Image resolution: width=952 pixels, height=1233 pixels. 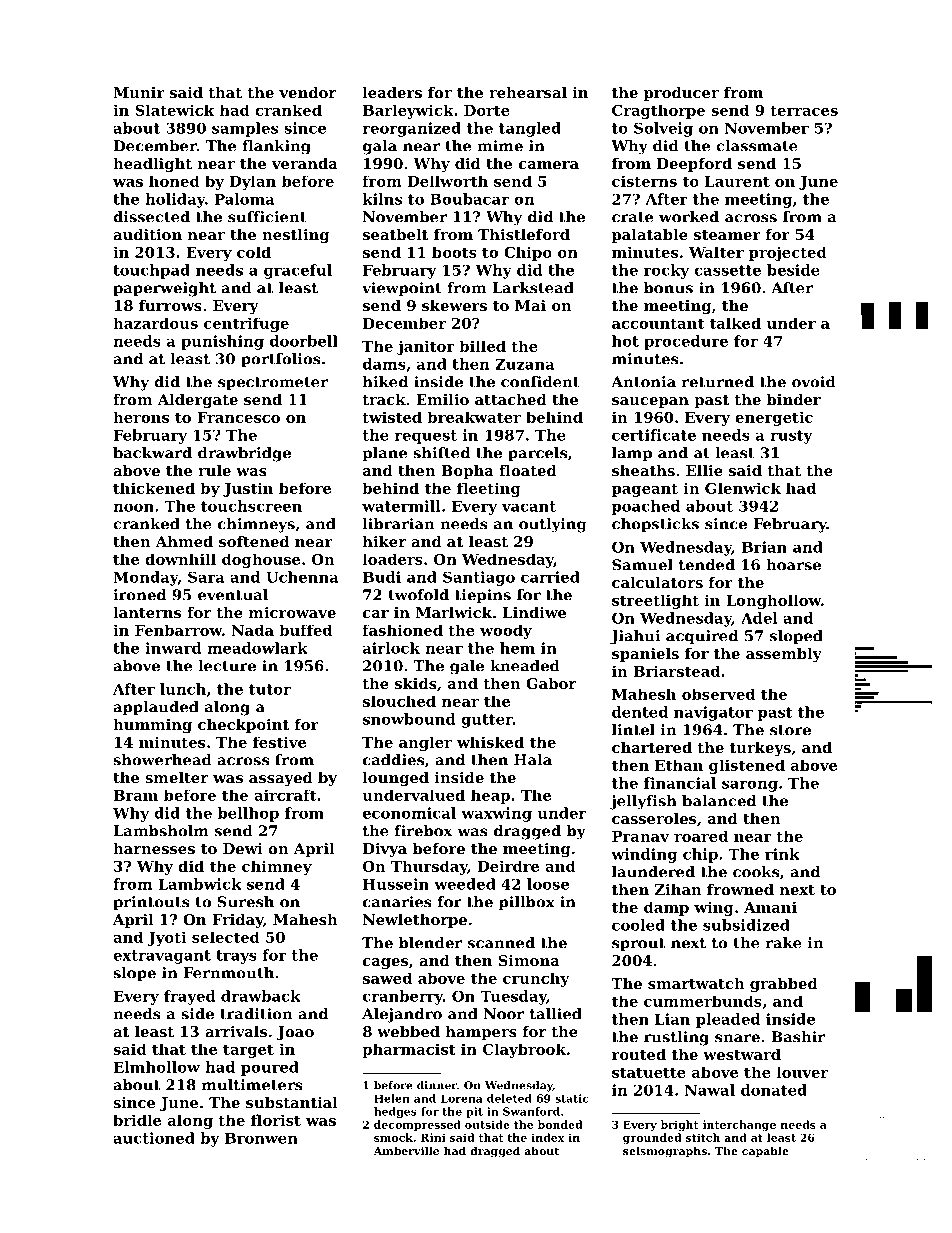 What do you see at coordinates (524, 234) in the screenshot?
I see `Thistleford` at bounding box center [524, 234].
